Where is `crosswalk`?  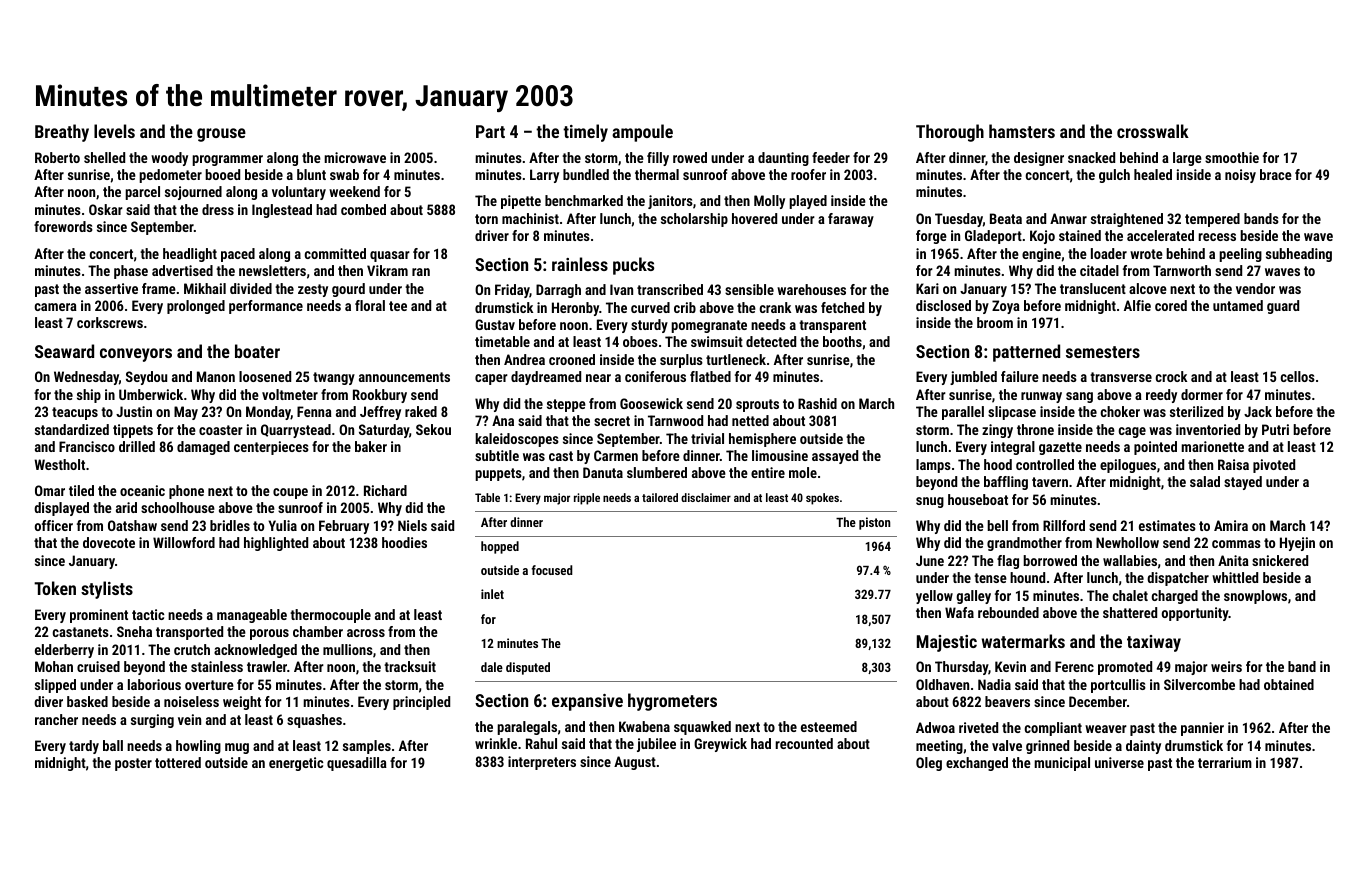 crosswalk is located at coordinates (1153, 131).
